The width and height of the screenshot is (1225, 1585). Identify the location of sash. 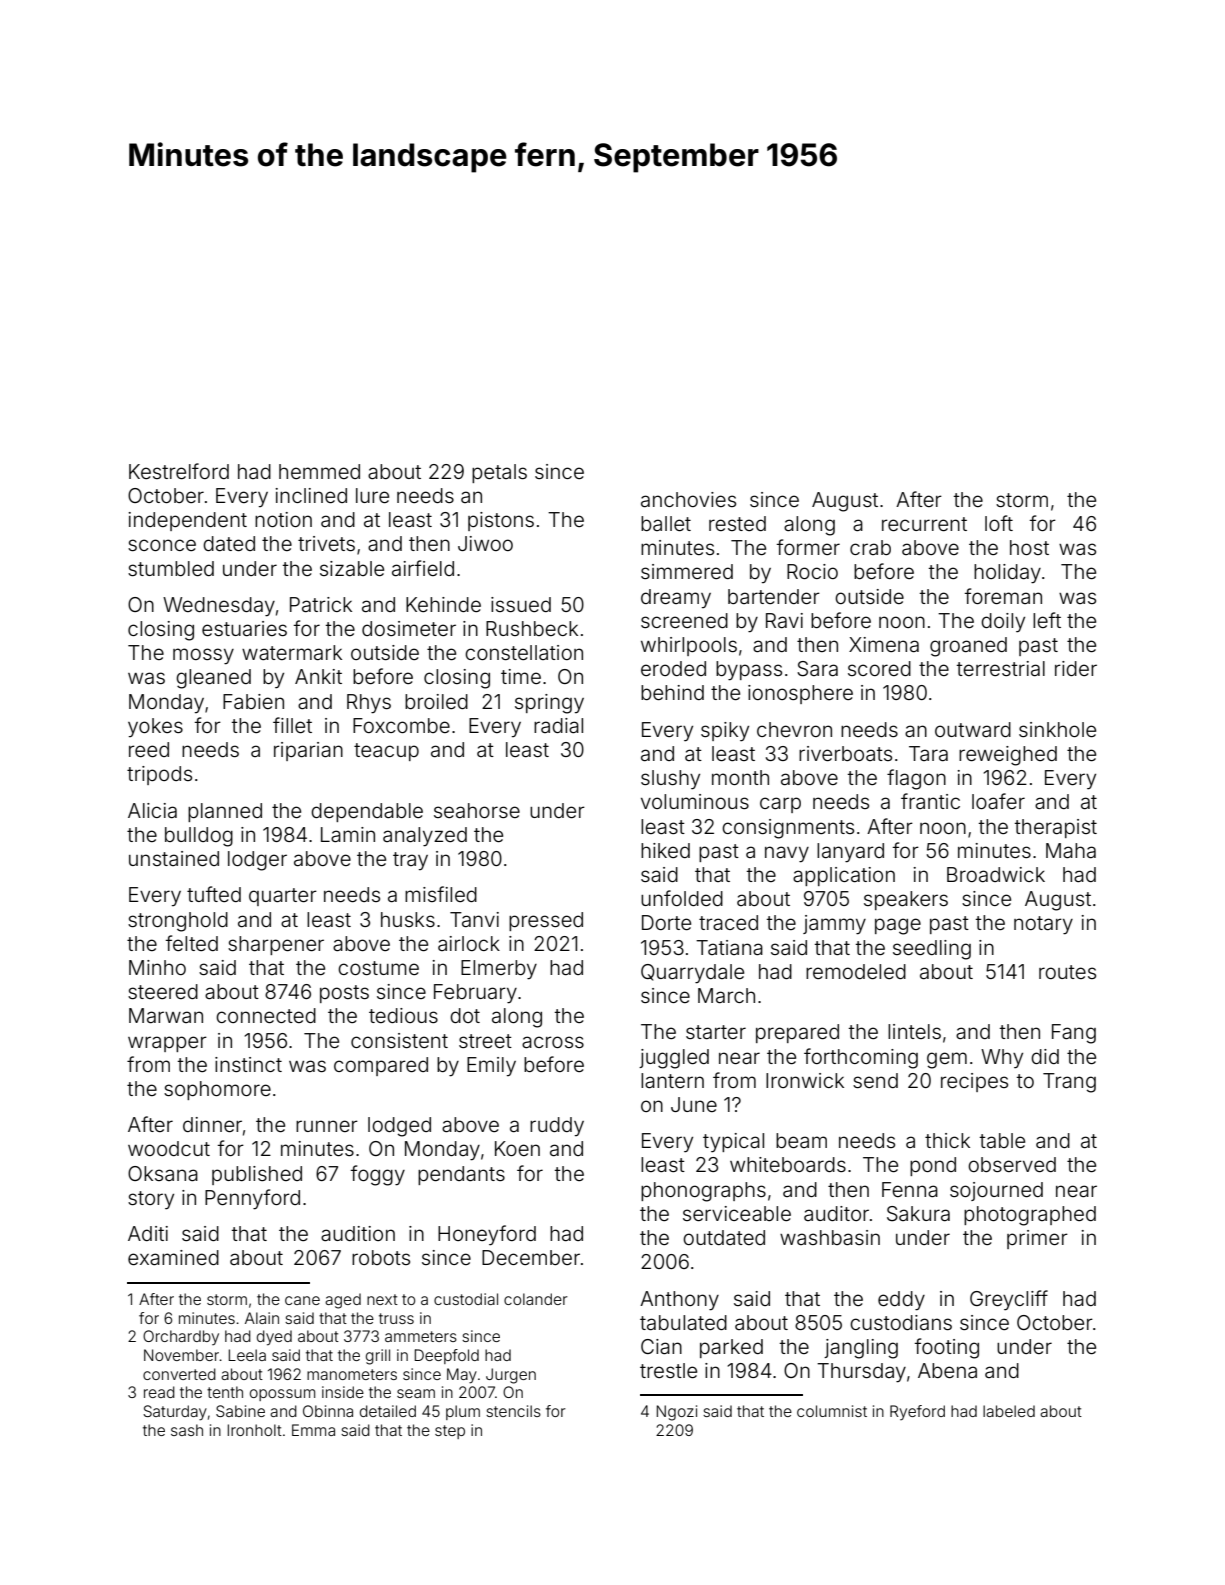
(187, 1430).
